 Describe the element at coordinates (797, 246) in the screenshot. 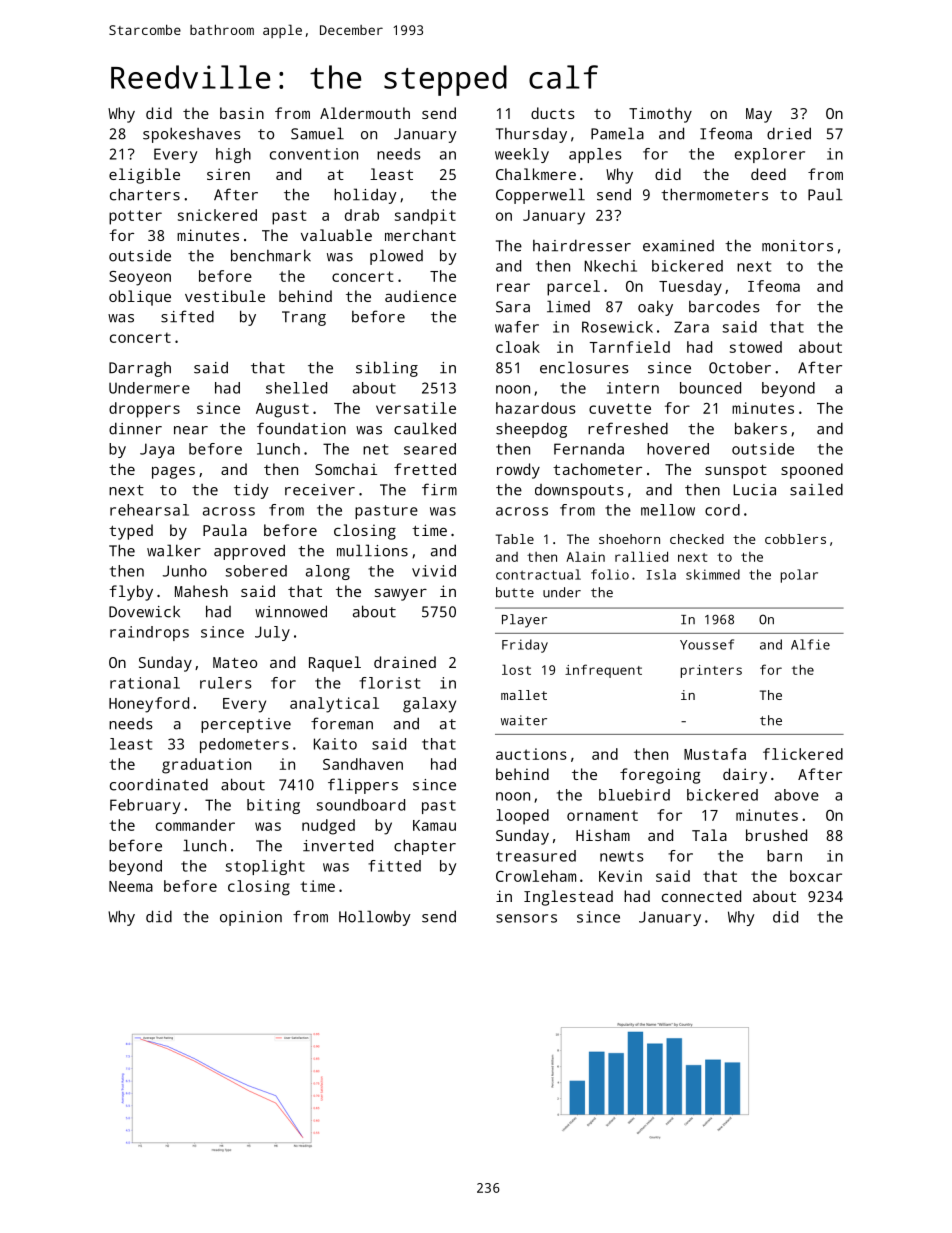

I see `monitors` at that location.
